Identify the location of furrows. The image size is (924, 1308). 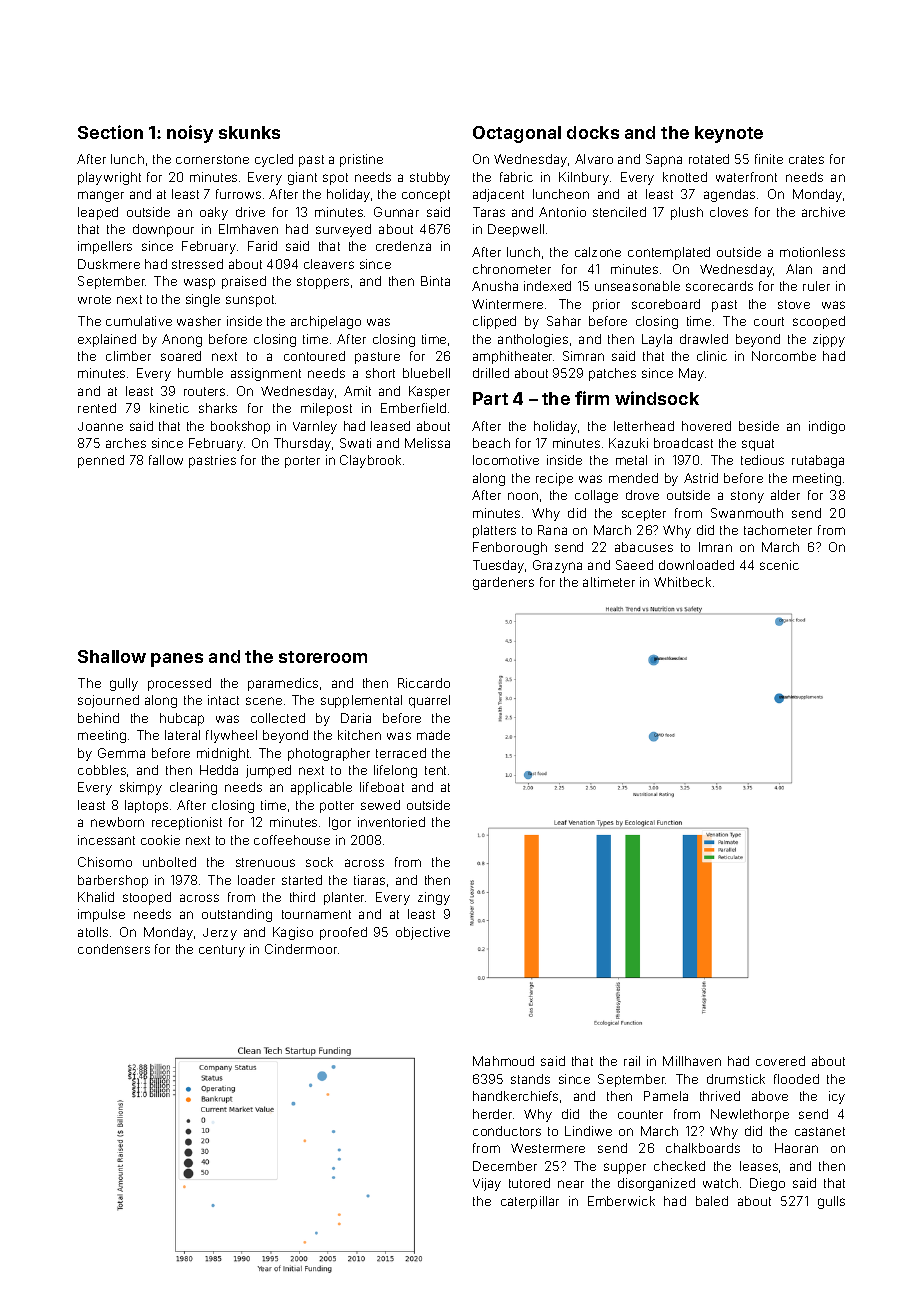
(238, 194).
